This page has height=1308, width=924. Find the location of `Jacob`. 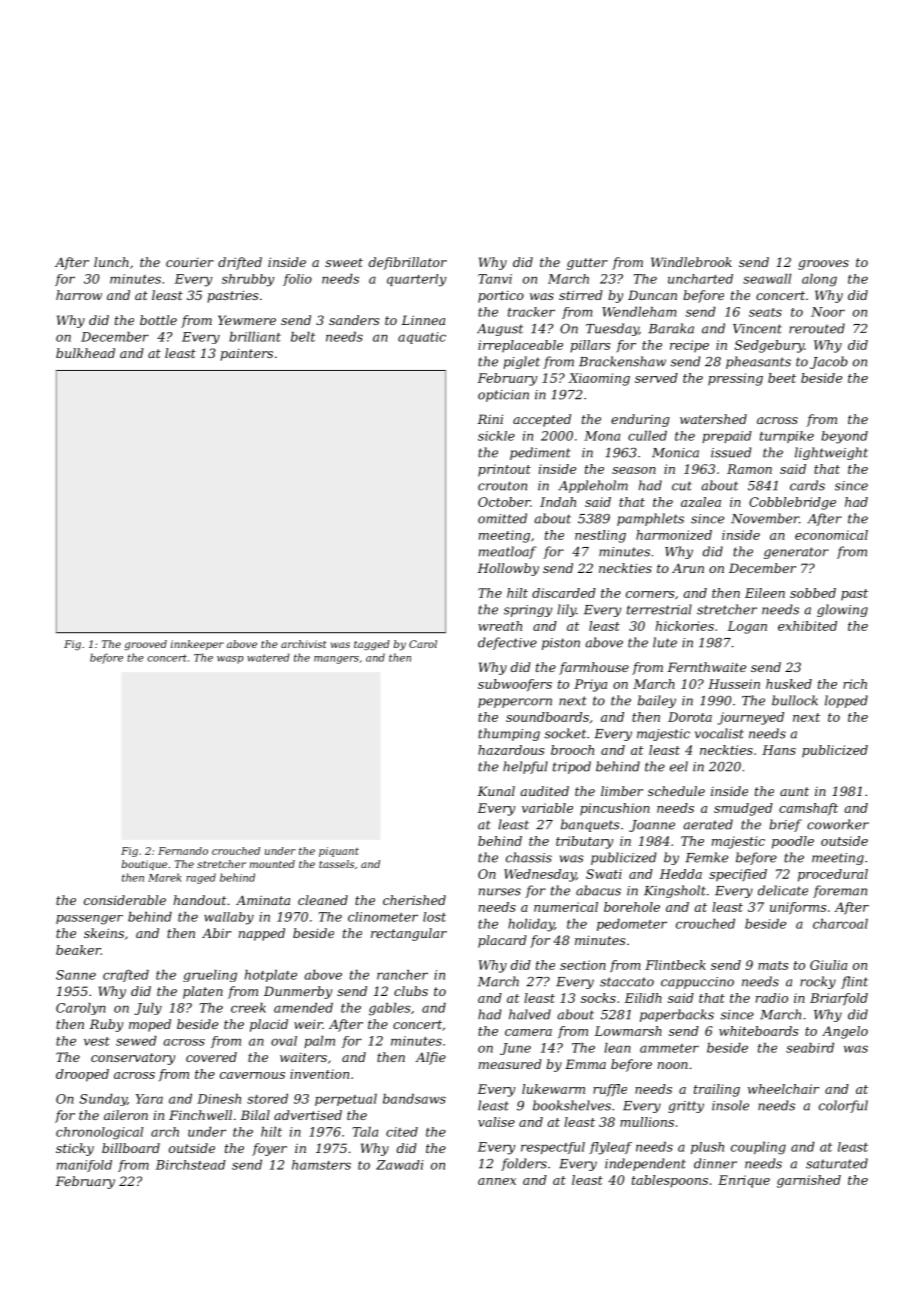

Jacob is located at coordinates (829, 362).
